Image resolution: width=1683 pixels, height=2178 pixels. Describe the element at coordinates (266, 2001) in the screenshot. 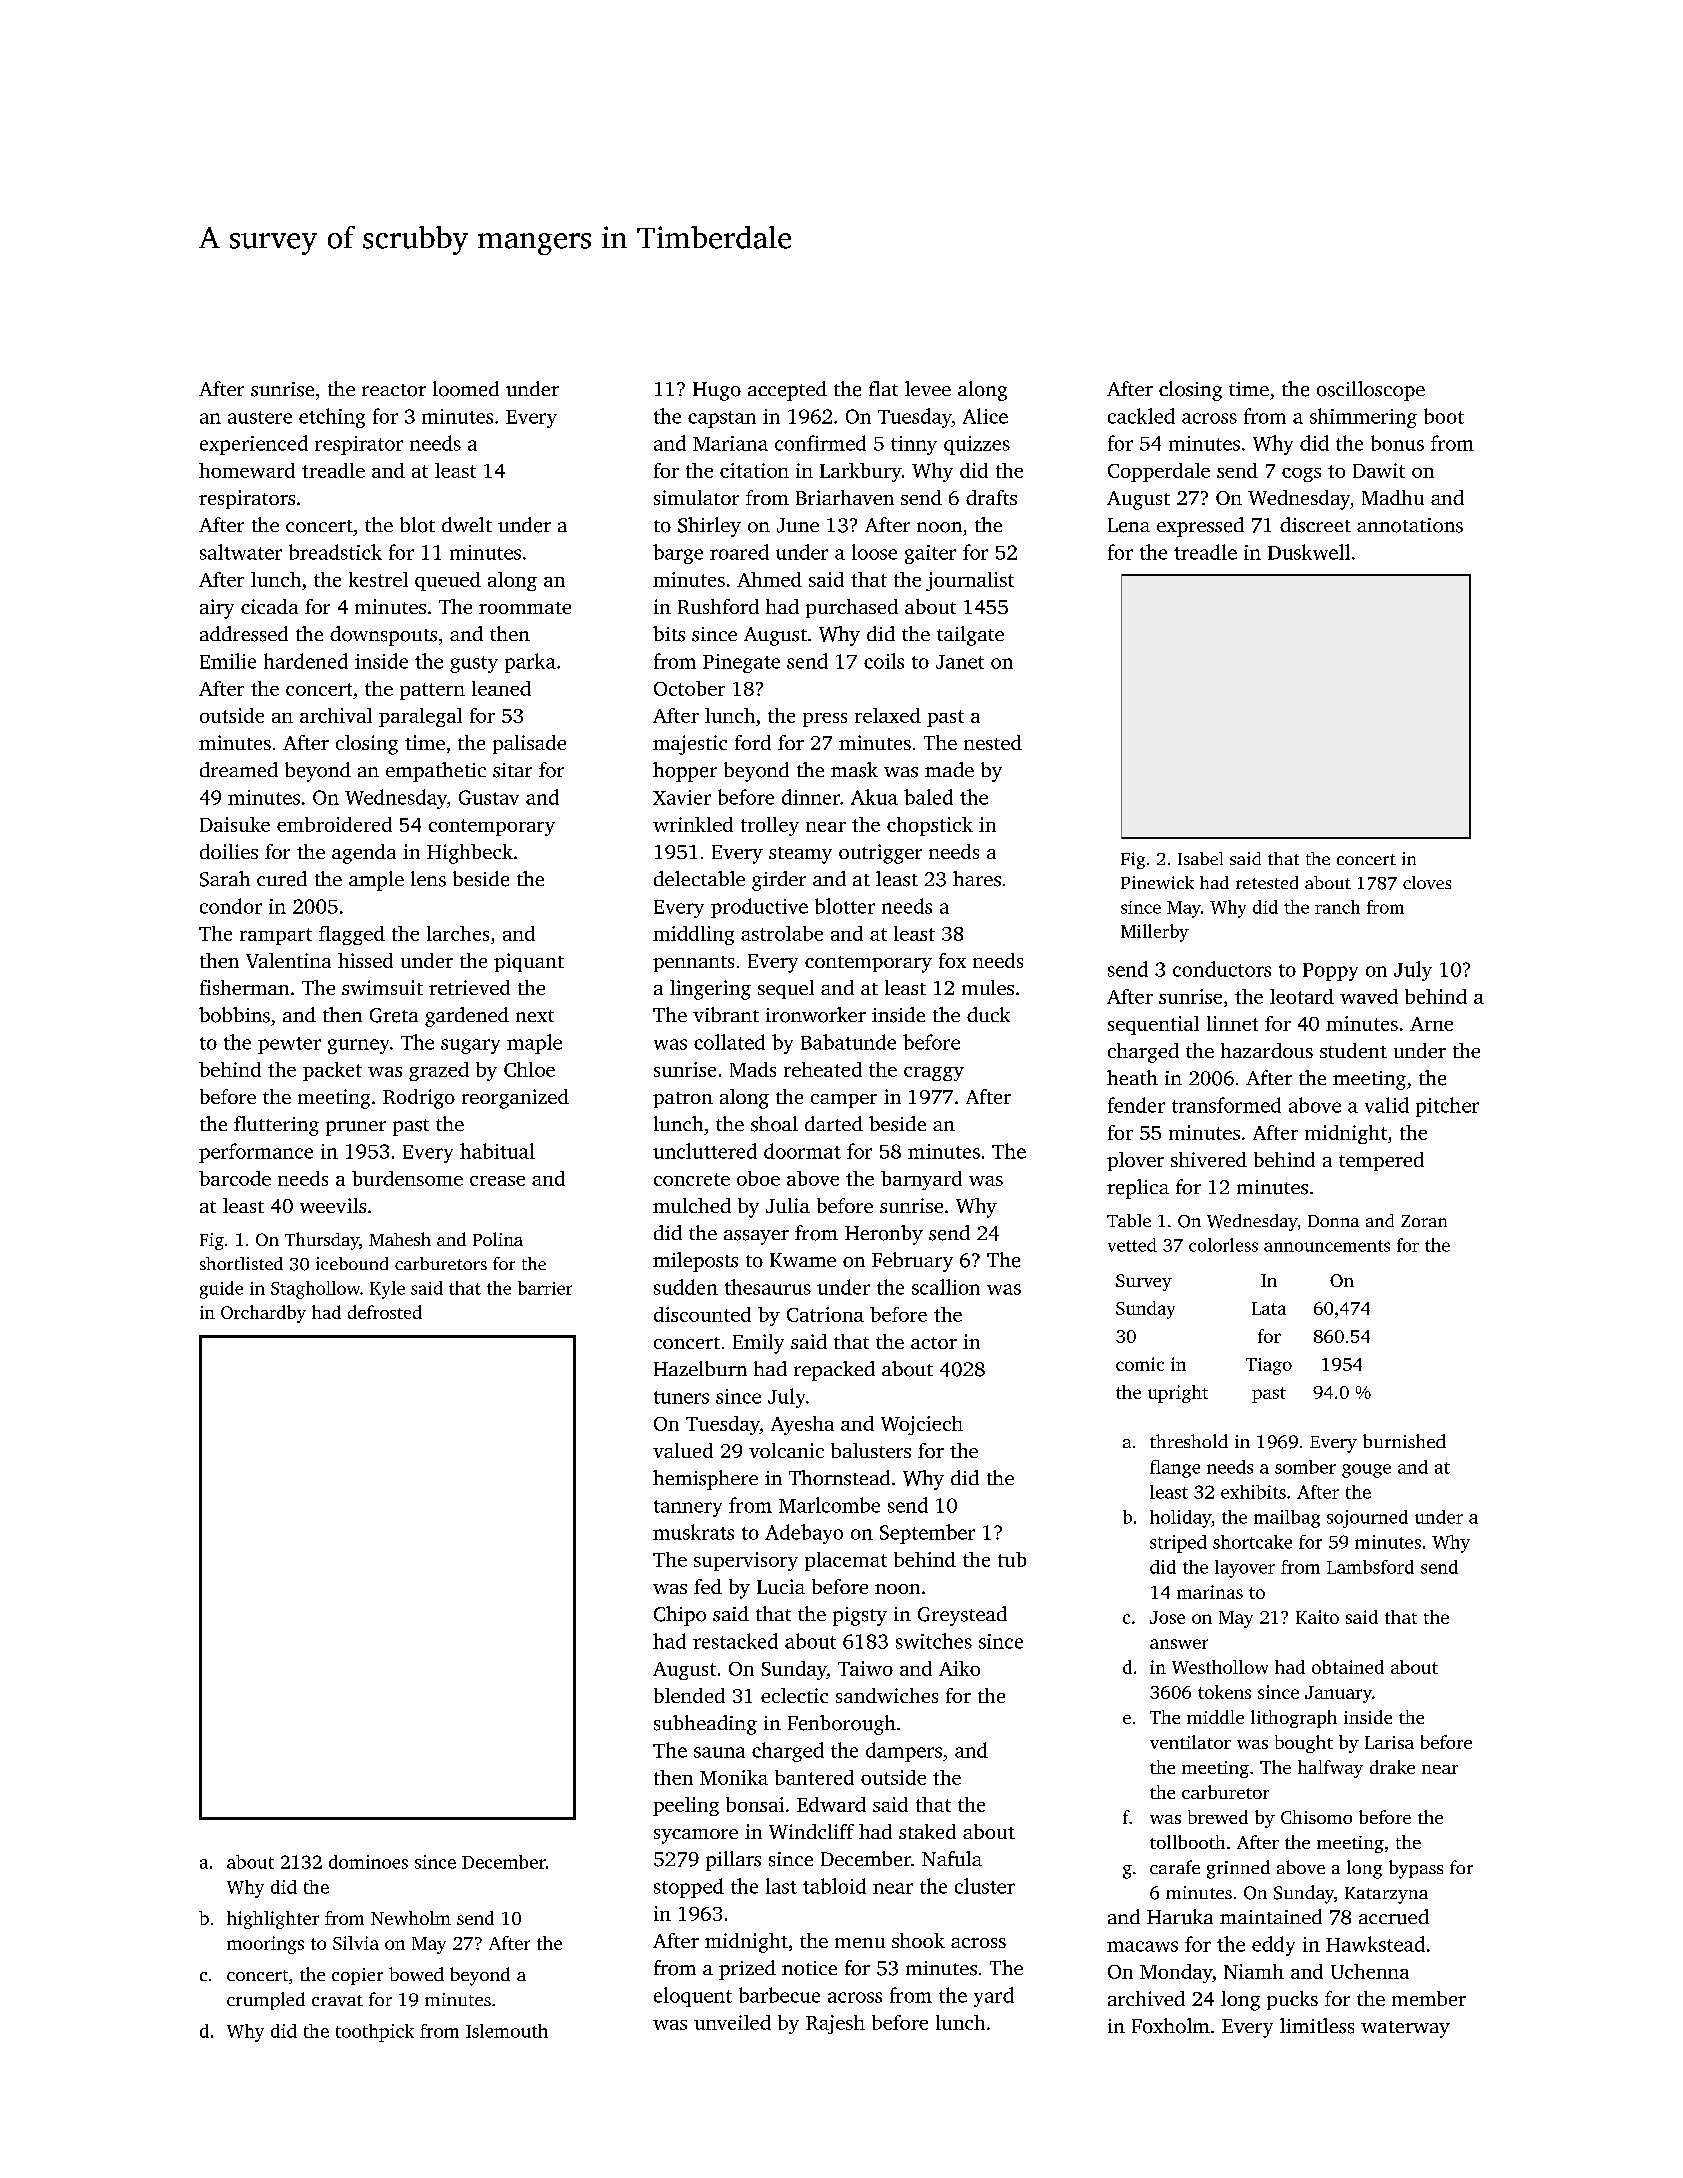

I see `crumpled` at that location.
